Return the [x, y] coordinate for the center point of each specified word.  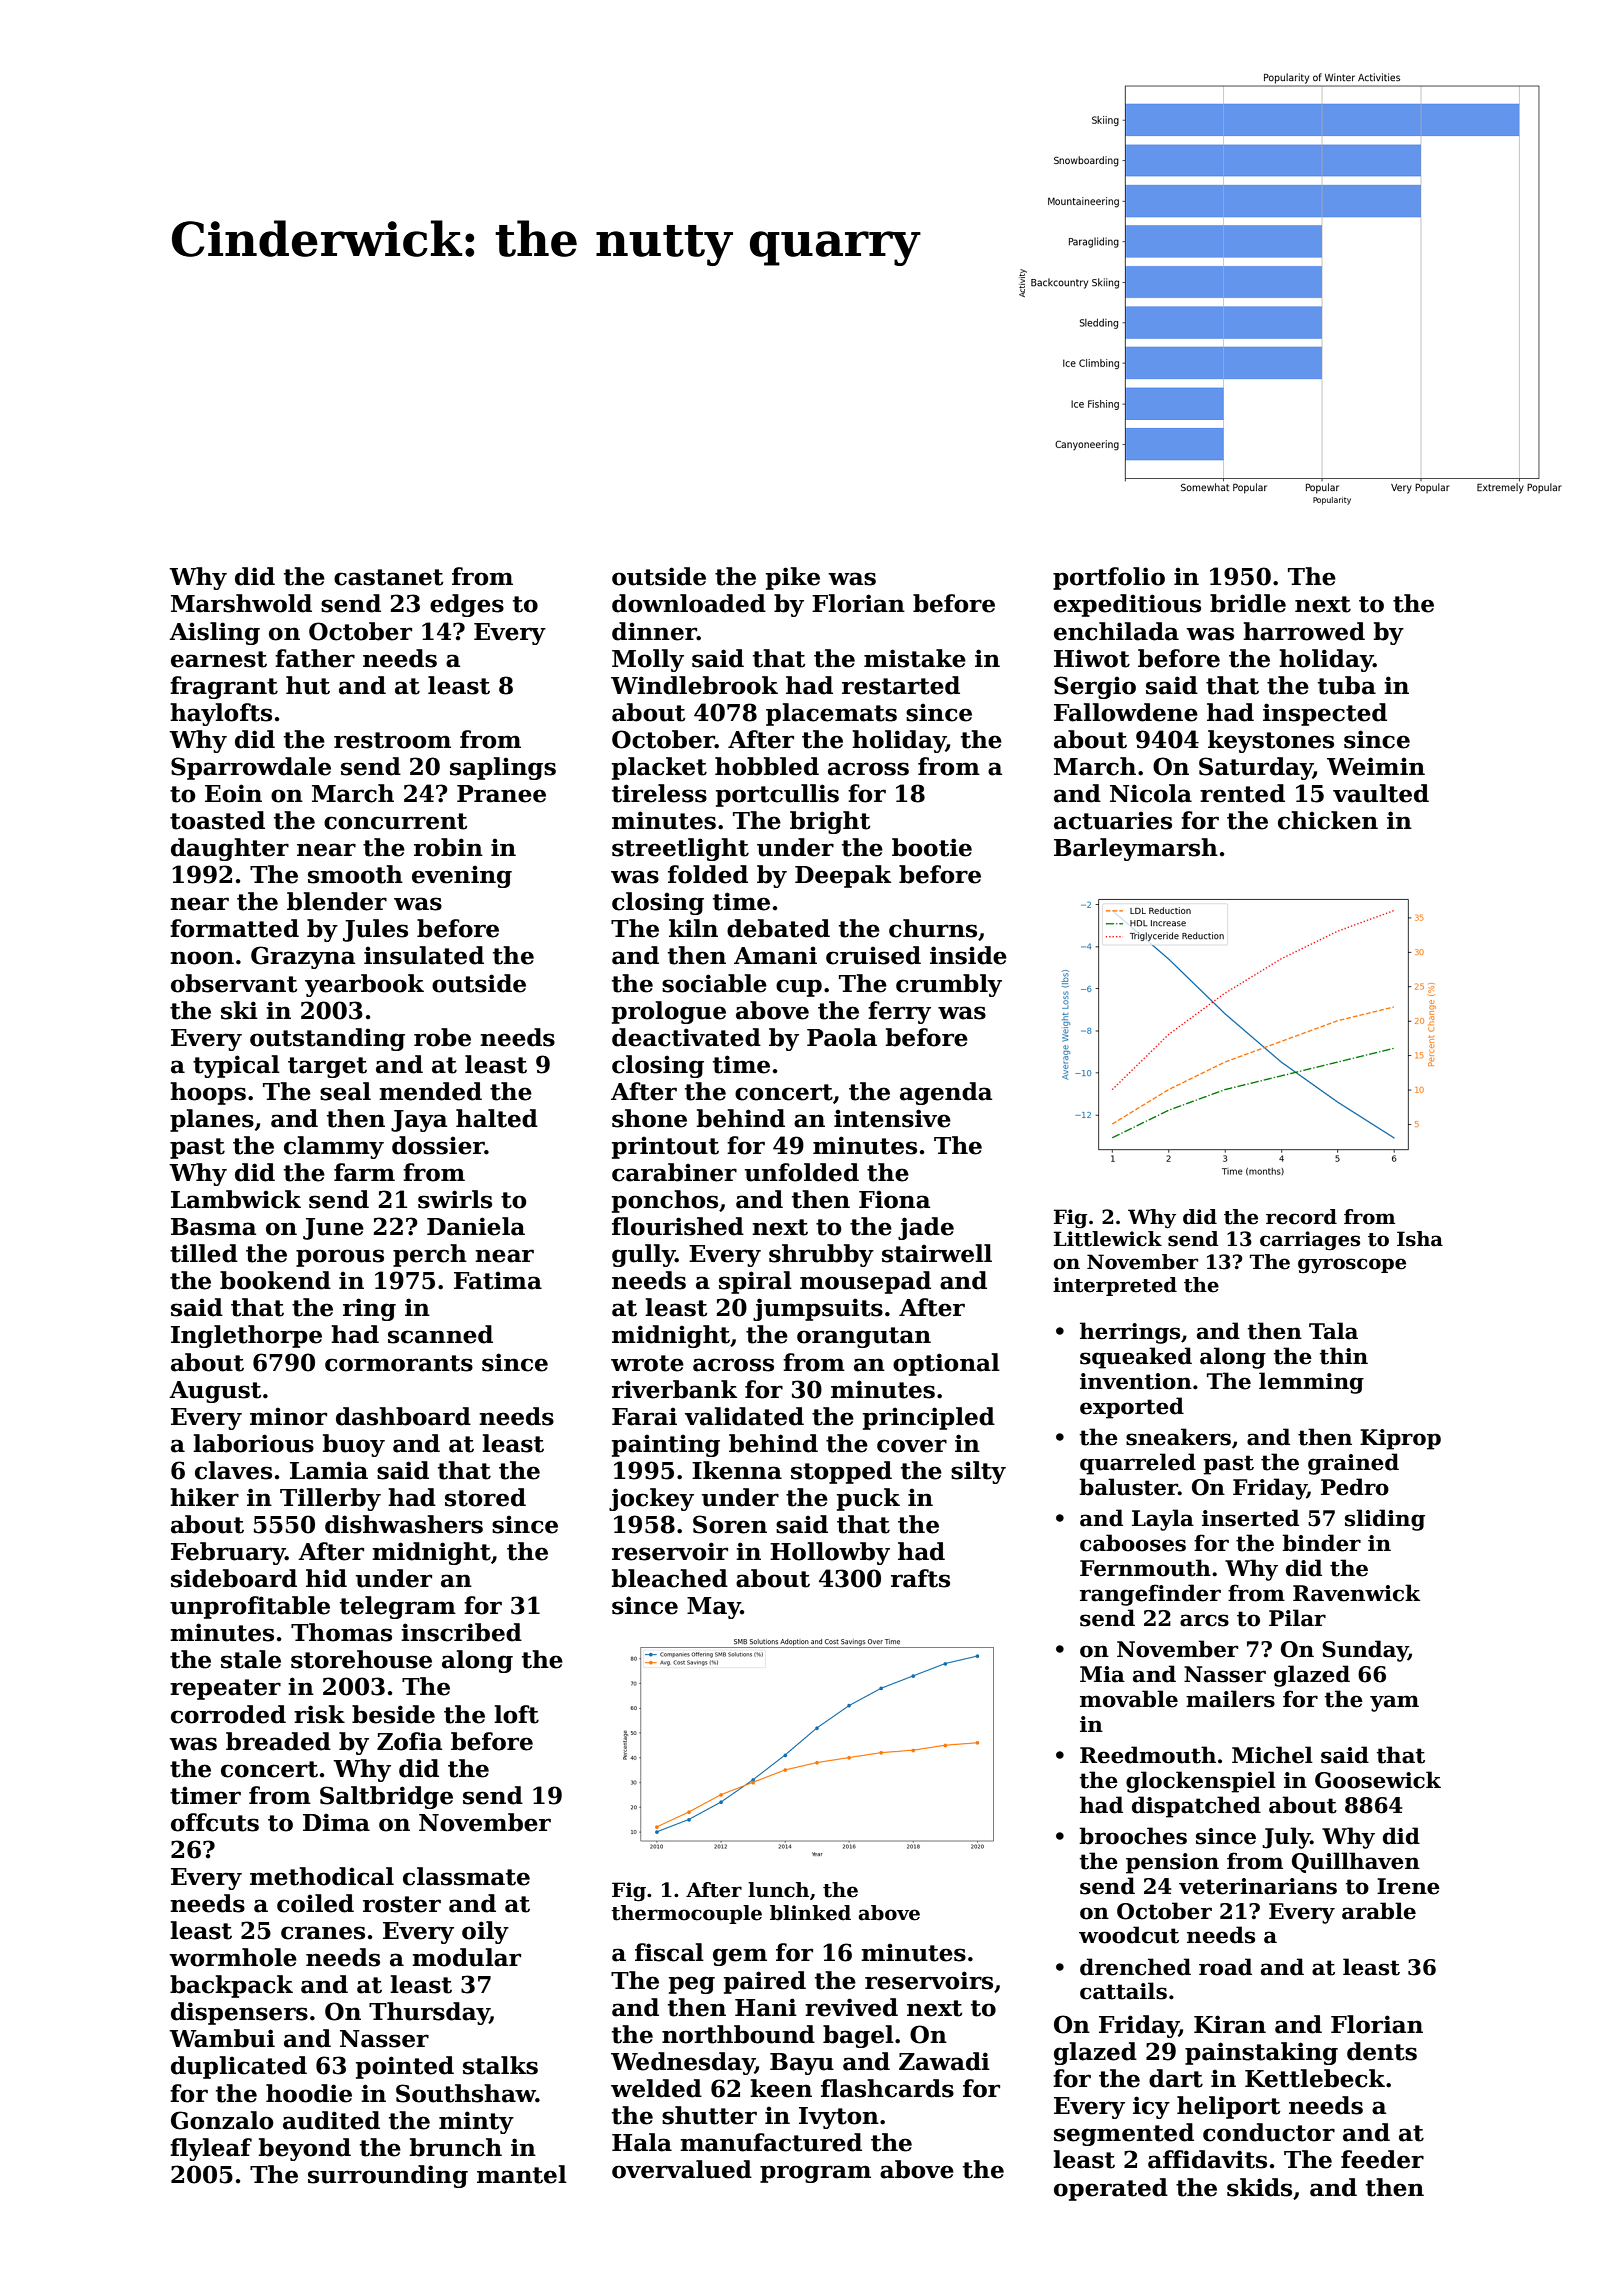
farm [364, 1172]
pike [793, 578]
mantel [522, 2174]
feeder [1382, 2159]
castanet [389, 577]
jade [926, 1228]
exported [1132, 1408]
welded [656, 2088]
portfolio [1109, 578]
